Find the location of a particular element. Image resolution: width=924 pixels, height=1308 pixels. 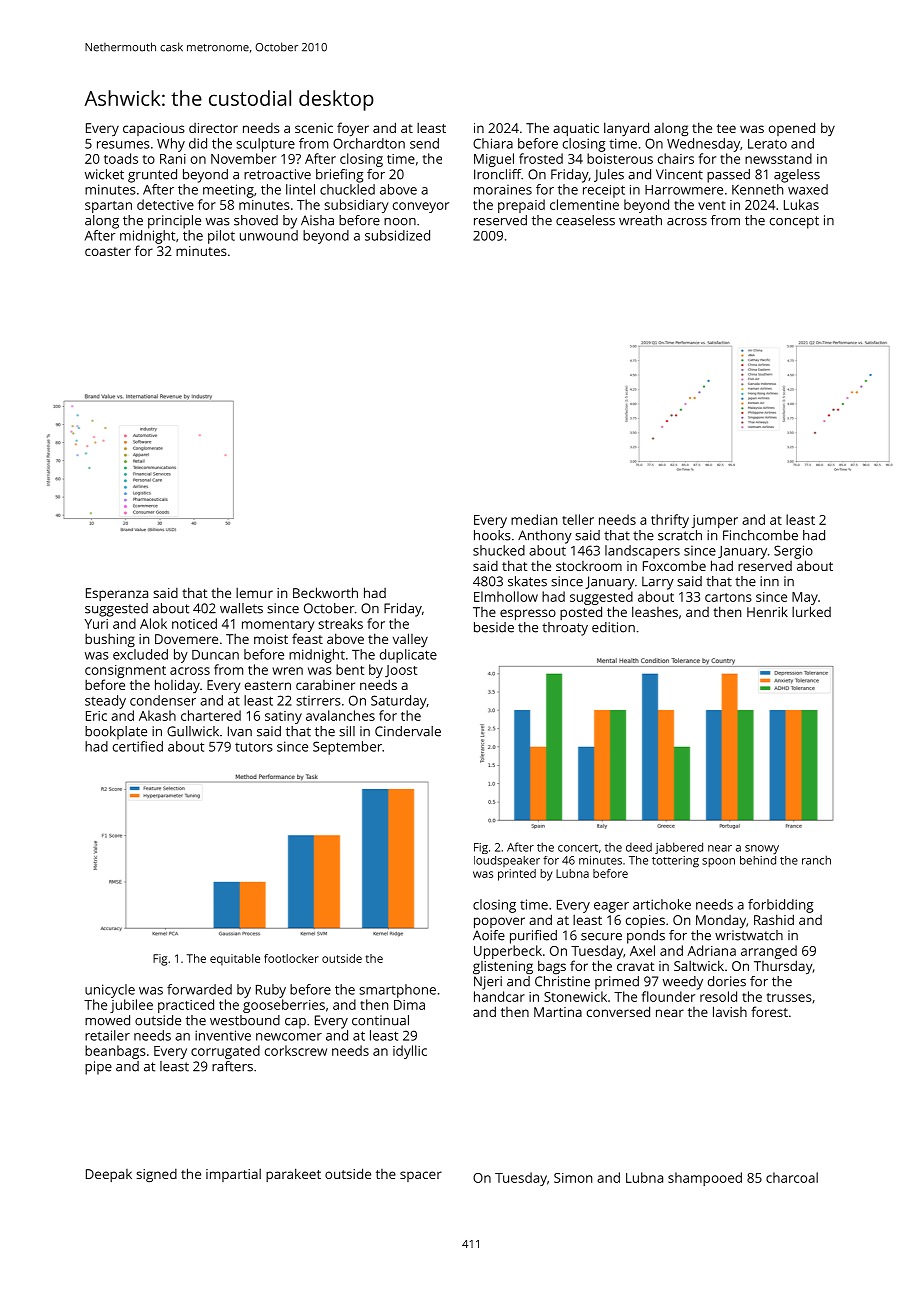

capacious is located at coordinates (154, 129).
